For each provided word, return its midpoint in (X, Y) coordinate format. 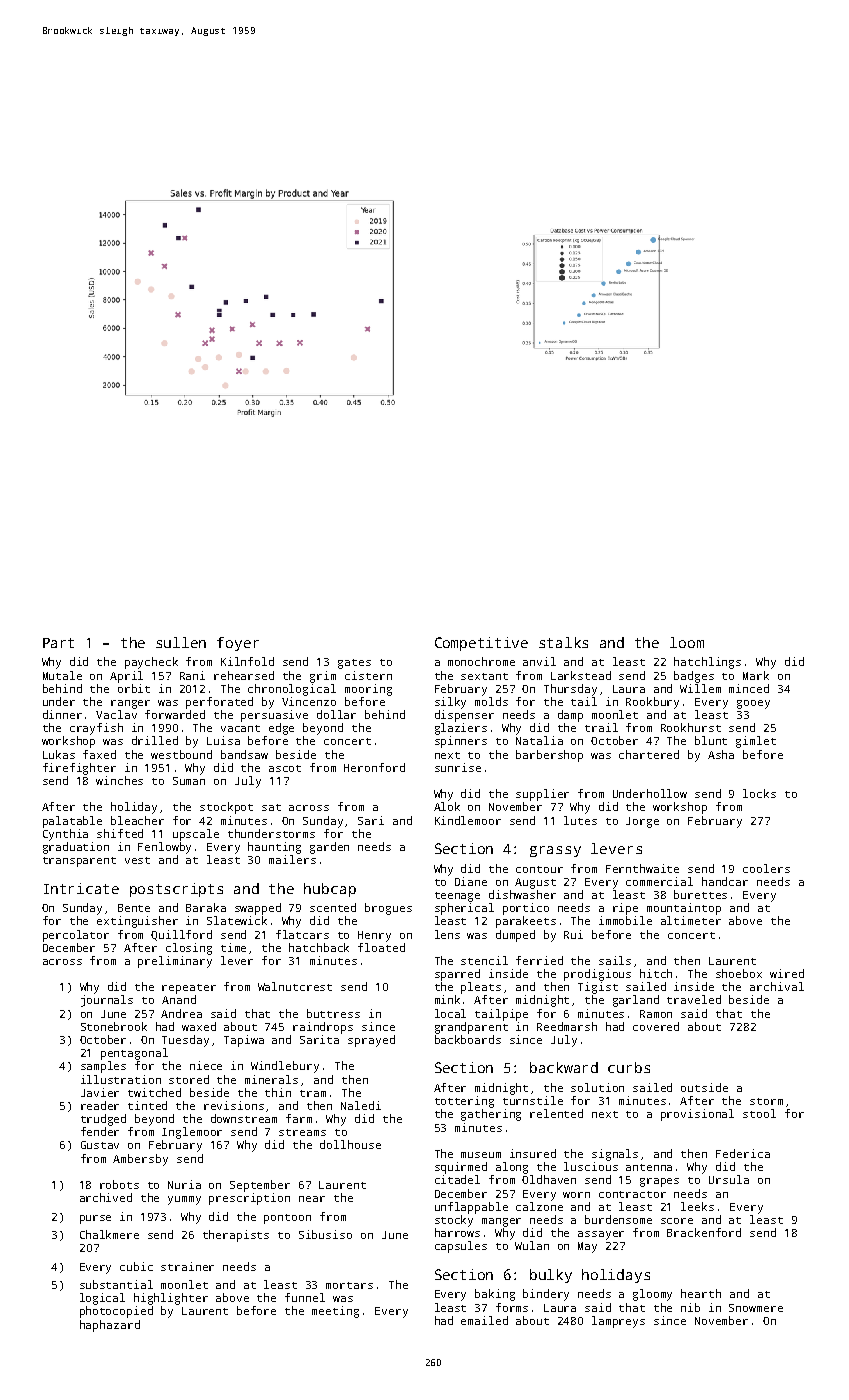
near (312, 1199)
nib (690, 1307)
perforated (219, 703)
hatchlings (707, 663)
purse (95, 1219)
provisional (697, 1115)
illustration (121, 1079)
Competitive (481, 644)
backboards (468, 1039)
